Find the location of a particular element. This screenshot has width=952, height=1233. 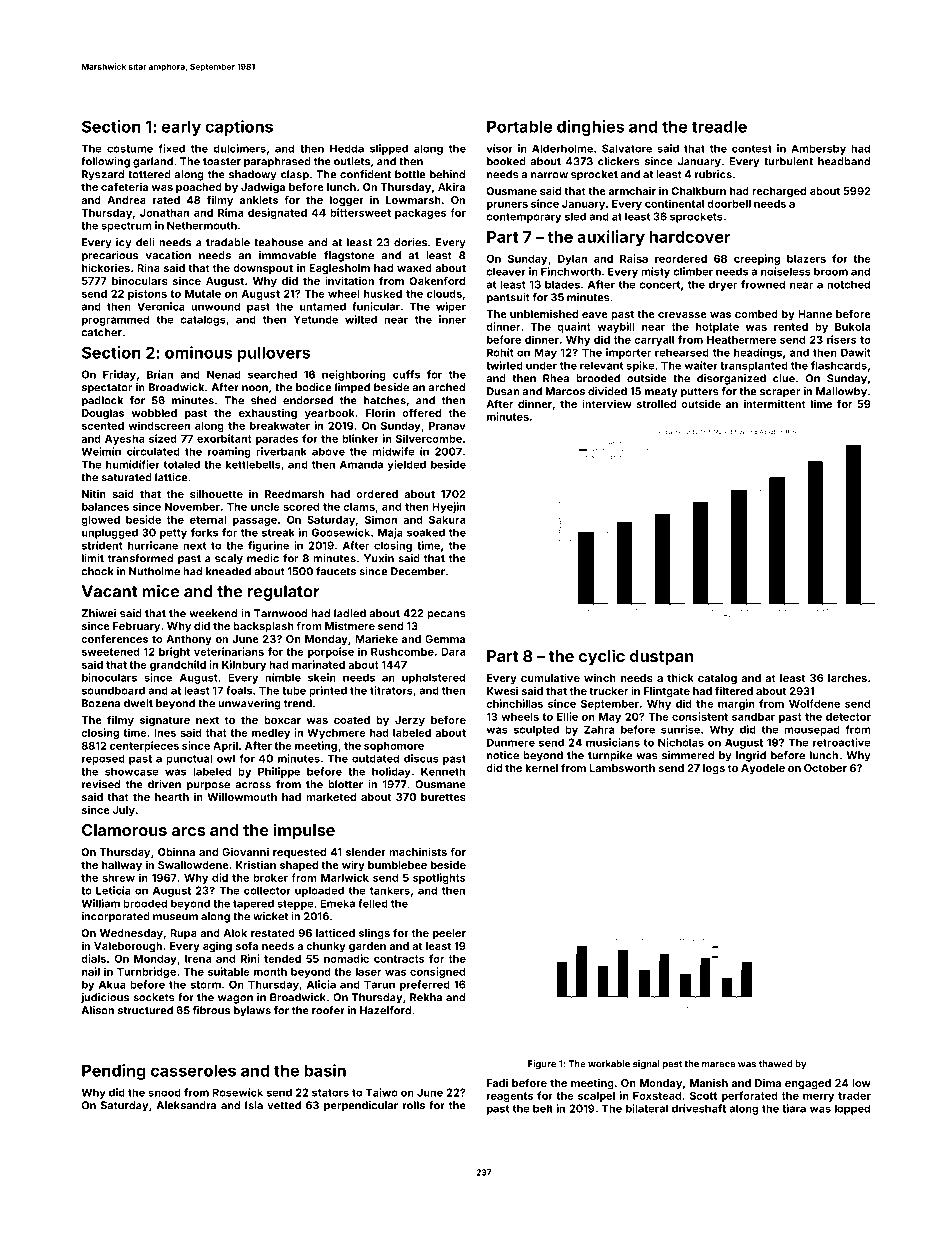

fibrous is located at coordinates (211, 1010).
